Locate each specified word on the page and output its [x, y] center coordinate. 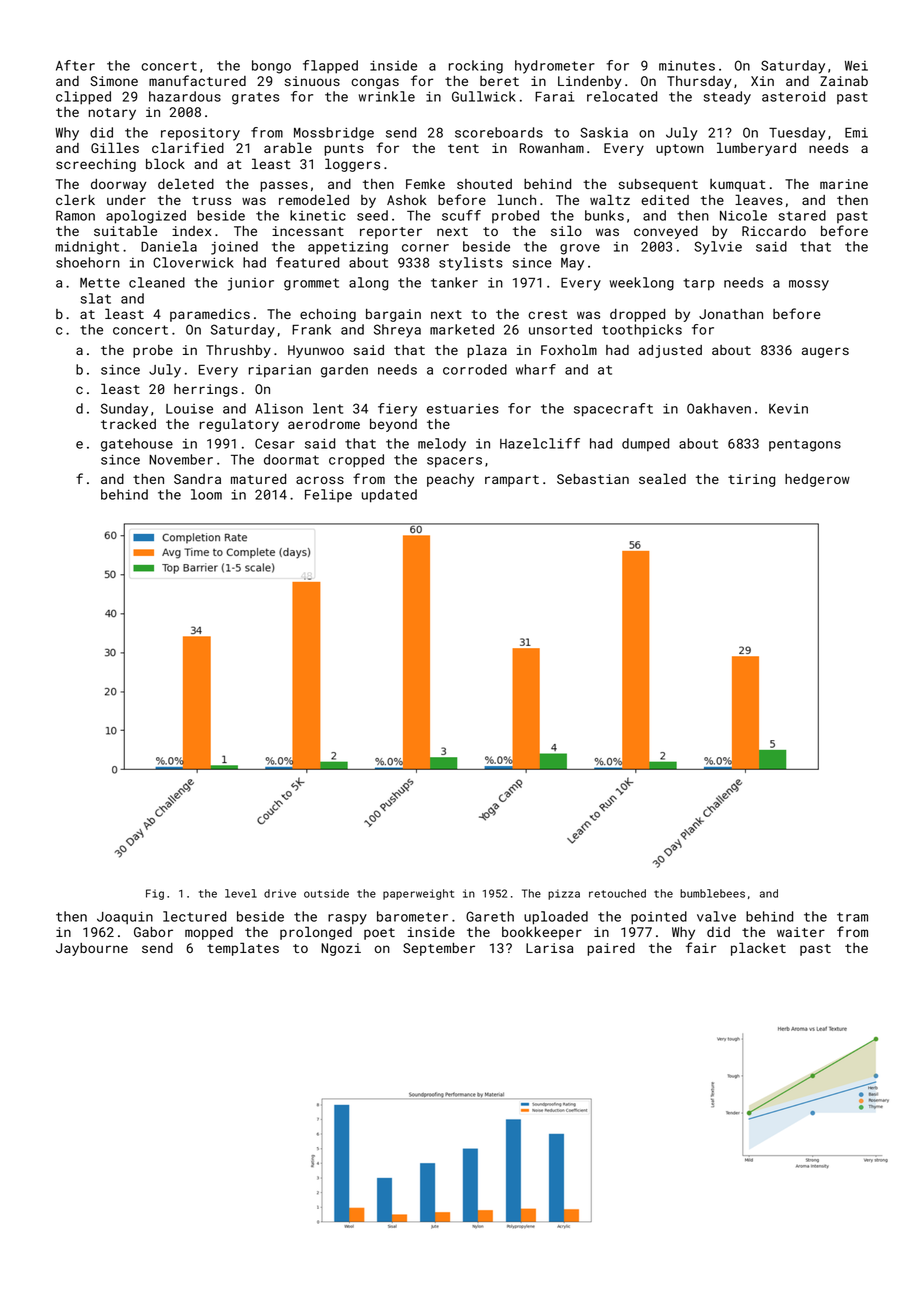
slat [96, 298]
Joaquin [125, 917]
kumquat [738, 185]
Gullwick [484, 96]
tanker [454, 282]
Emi [856, 132]
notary [112, 114]
